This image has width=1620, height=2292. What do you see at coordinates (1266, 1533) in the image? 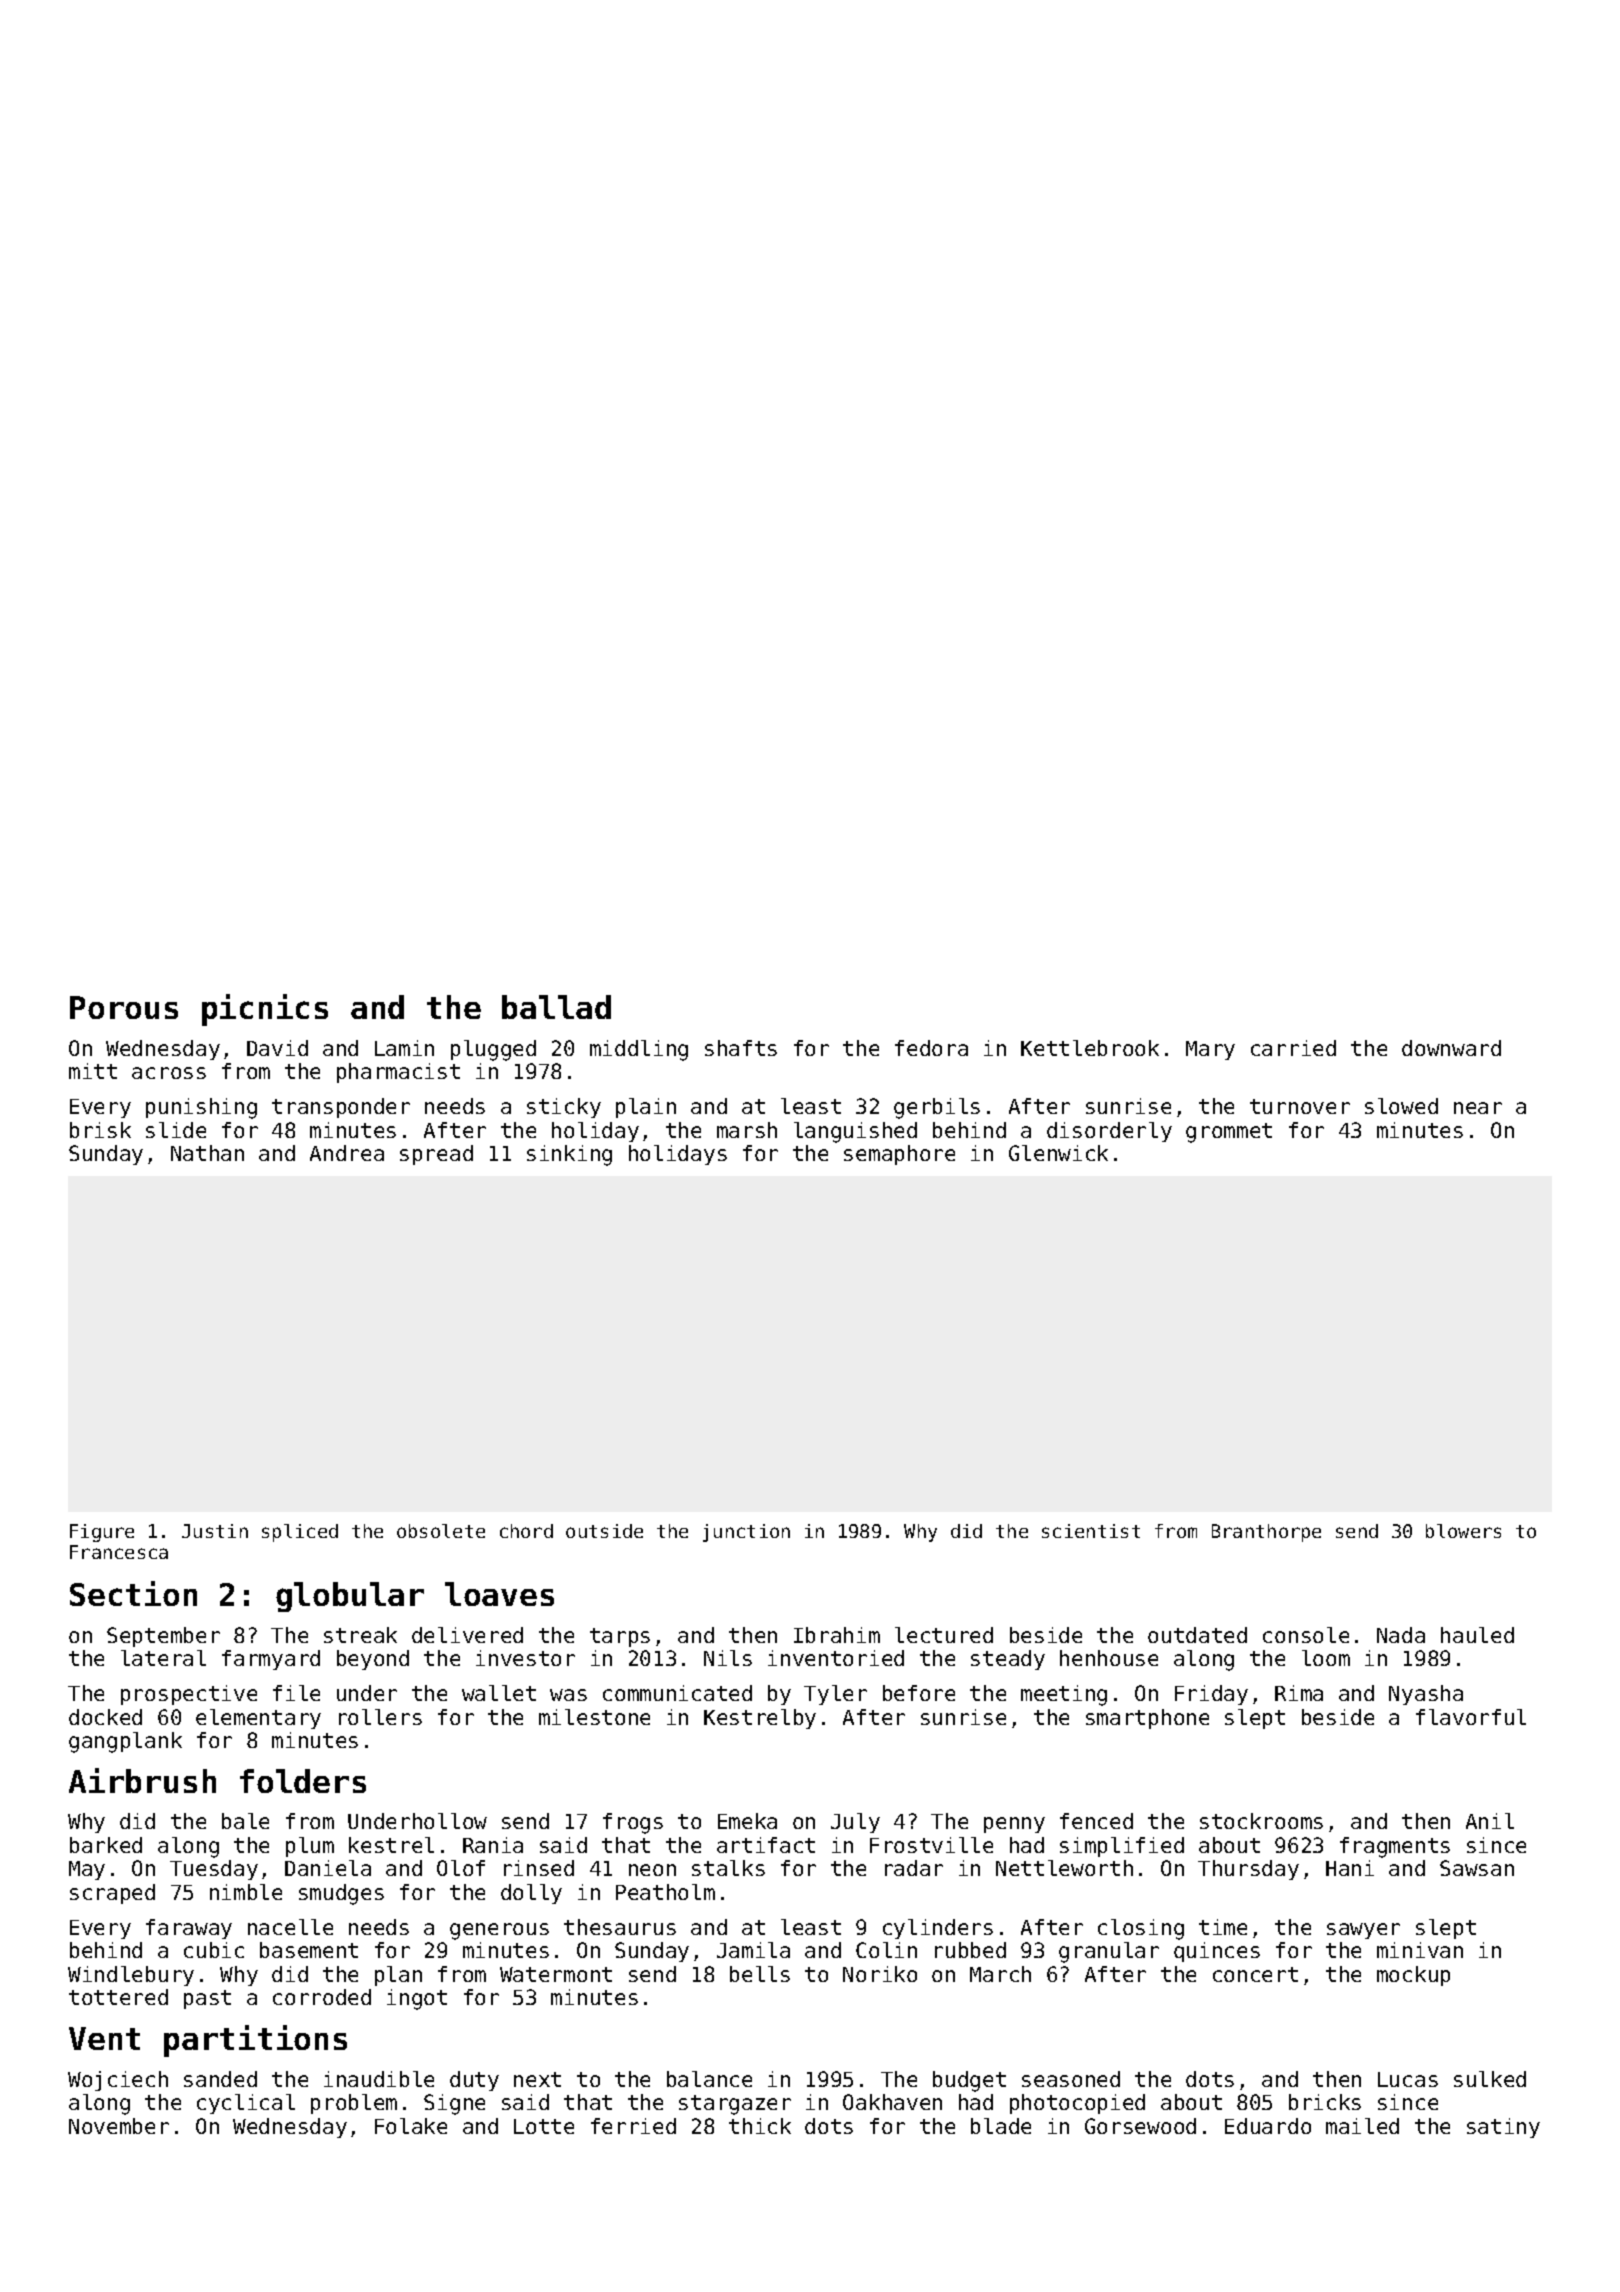
I see `Branthorpe` at bounding box center [1266, 1533].
